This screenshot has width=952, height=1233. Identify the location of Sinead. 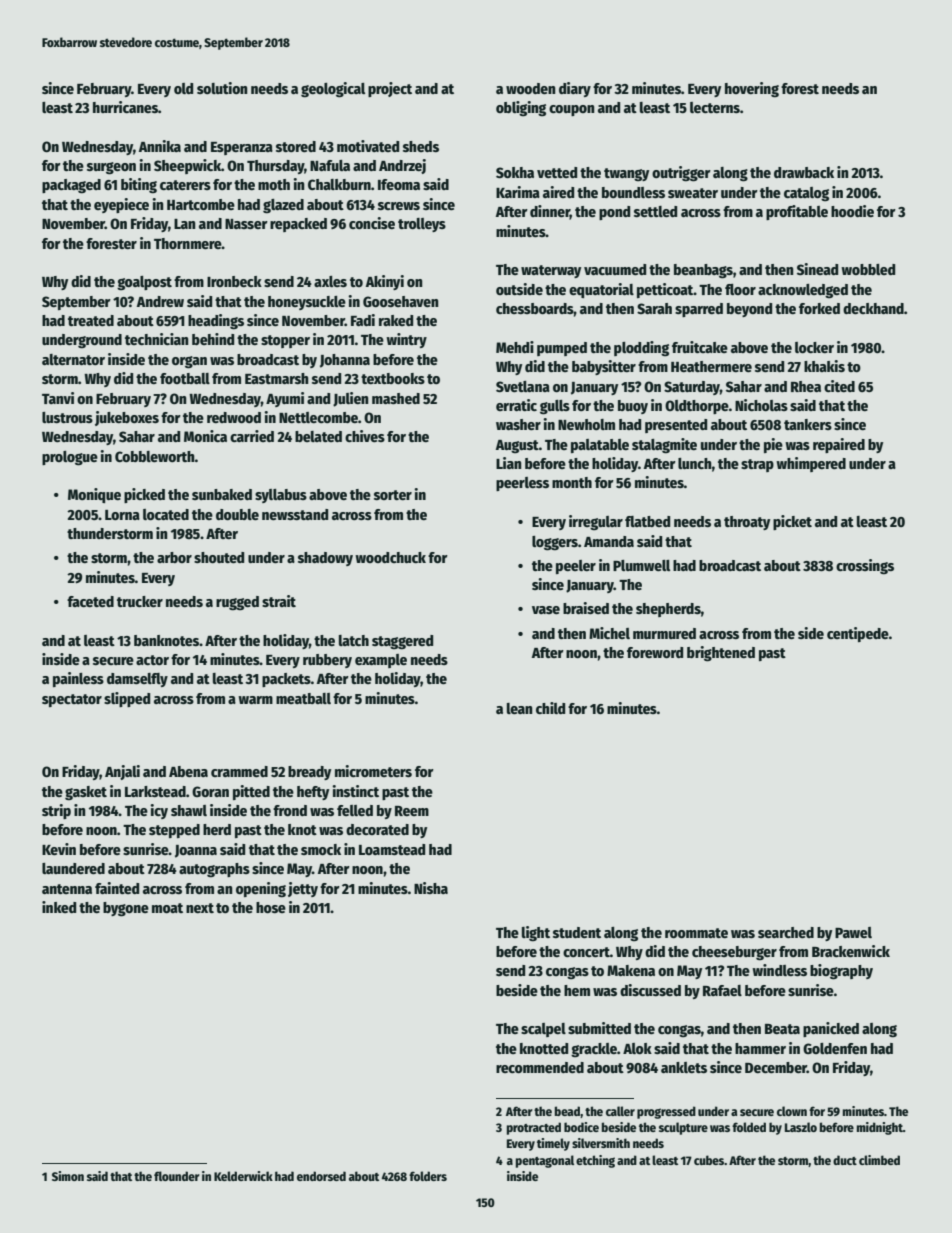
(817, 269).
